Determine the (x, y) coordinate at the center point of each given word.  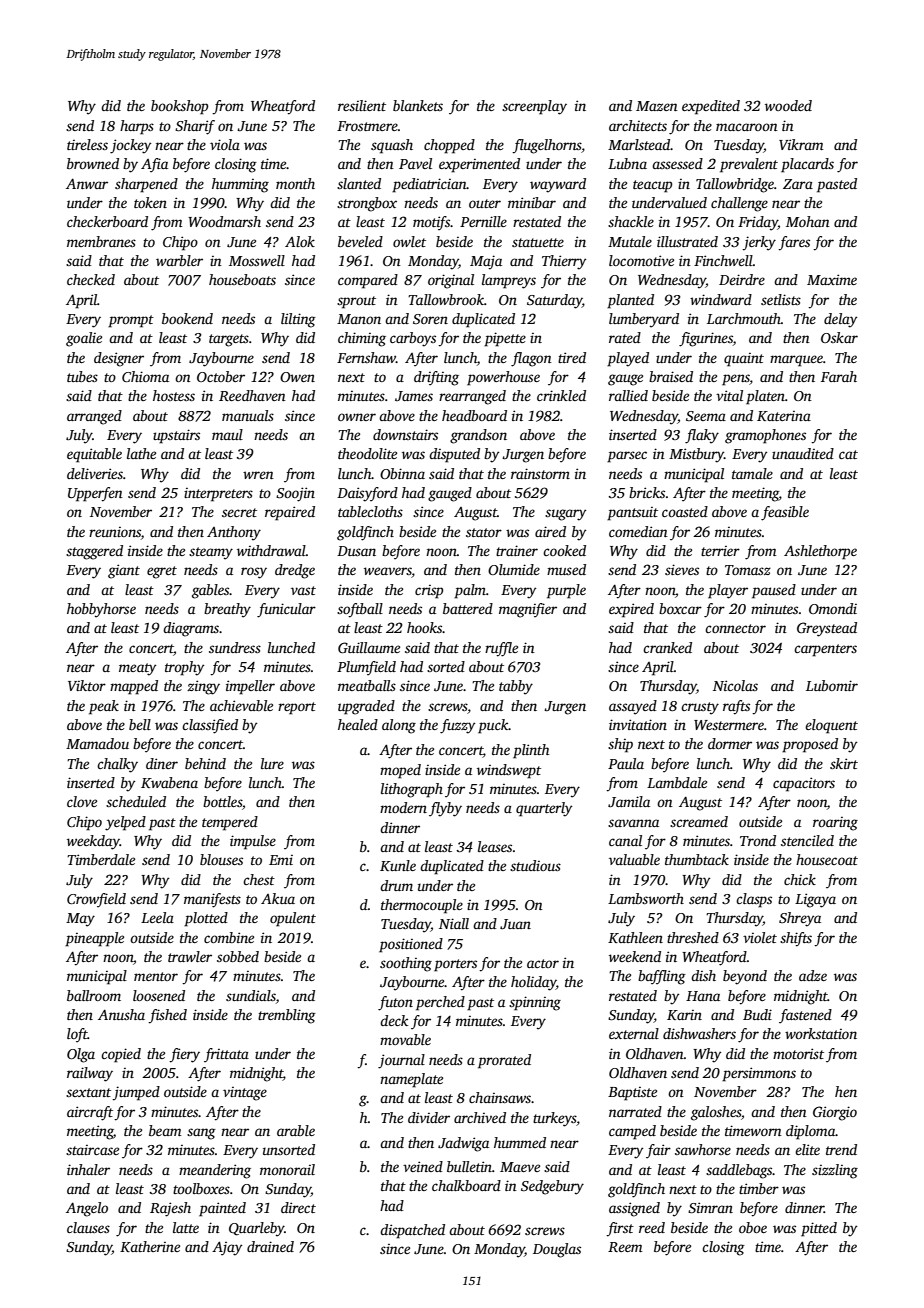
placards (807, 165)
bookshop (179, 107)
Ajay (227, 1248)
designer (119, 359)
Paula (626, 763)
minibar (532, 202)
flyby (445, 809)
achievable (241, 705)
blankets (418, 105)
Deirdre (742, 279)
